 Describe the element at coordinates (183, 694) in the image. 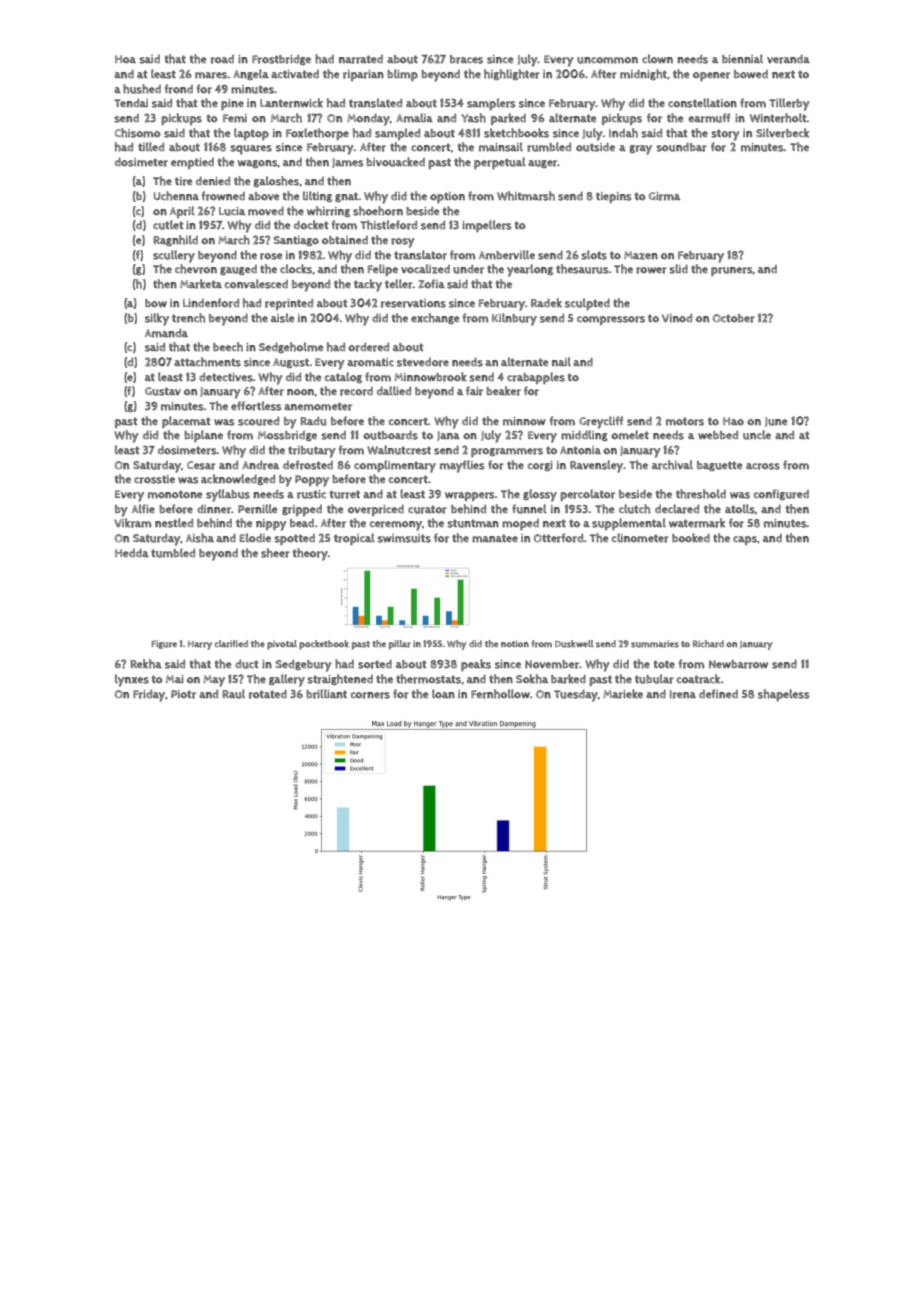

I see `Piotr` at that location.
